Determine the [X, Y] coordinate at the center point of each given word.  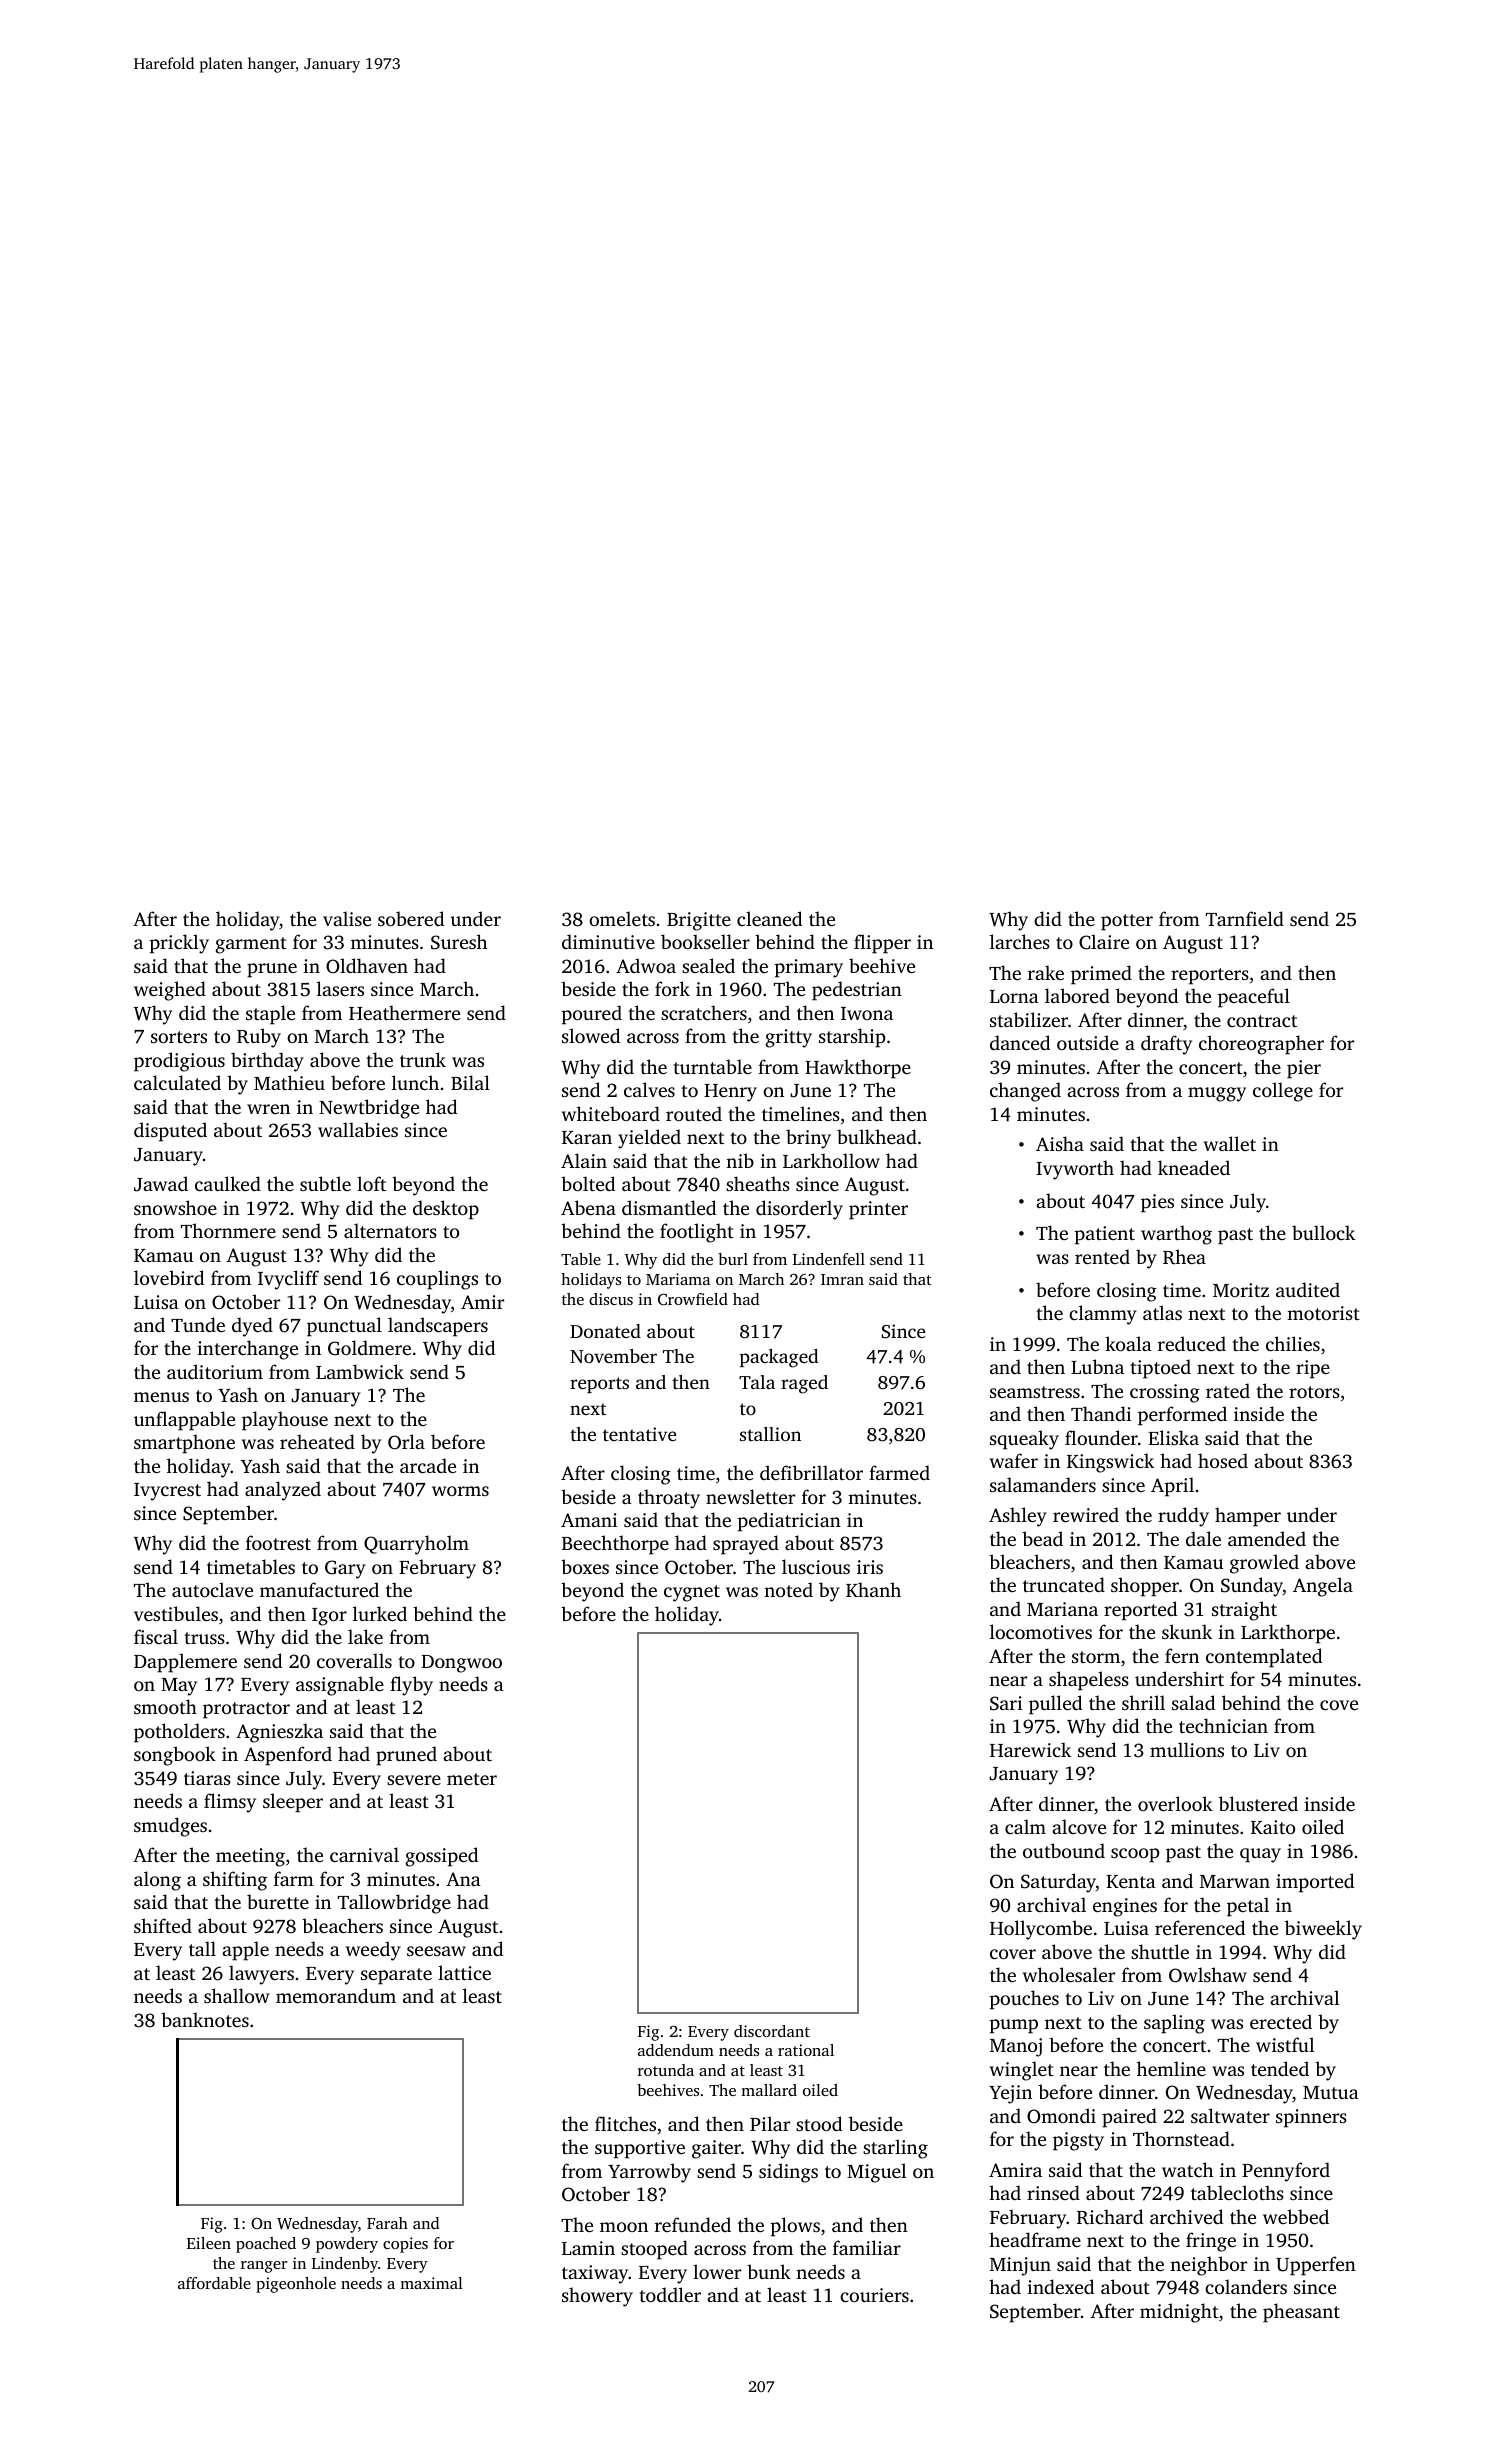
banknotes [205, 2019]
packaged [779, 1358]
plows [795, 2227]
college [1283, 1092]
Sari [1006, 1703]
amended [1267, 1538]
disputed [170, 1132]
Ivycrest [167, 1492]
